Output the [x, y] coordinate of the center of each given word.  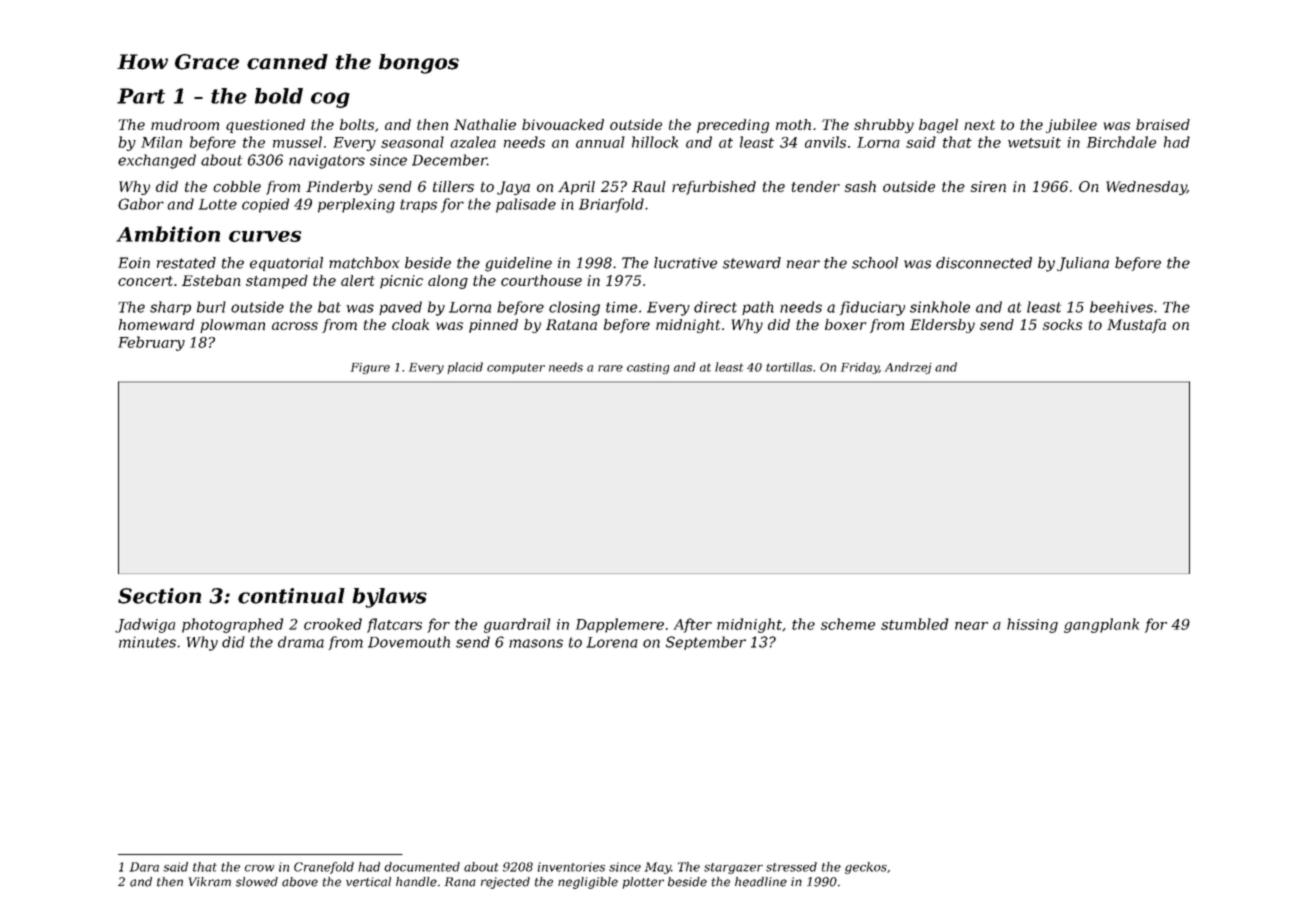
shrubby [884, 126]
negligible [588, 883]
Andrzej [908, 368]
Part [141, 96]
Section [159, 596]
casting [648, 368]
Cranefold [324, 868]
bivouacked [563, 124]
